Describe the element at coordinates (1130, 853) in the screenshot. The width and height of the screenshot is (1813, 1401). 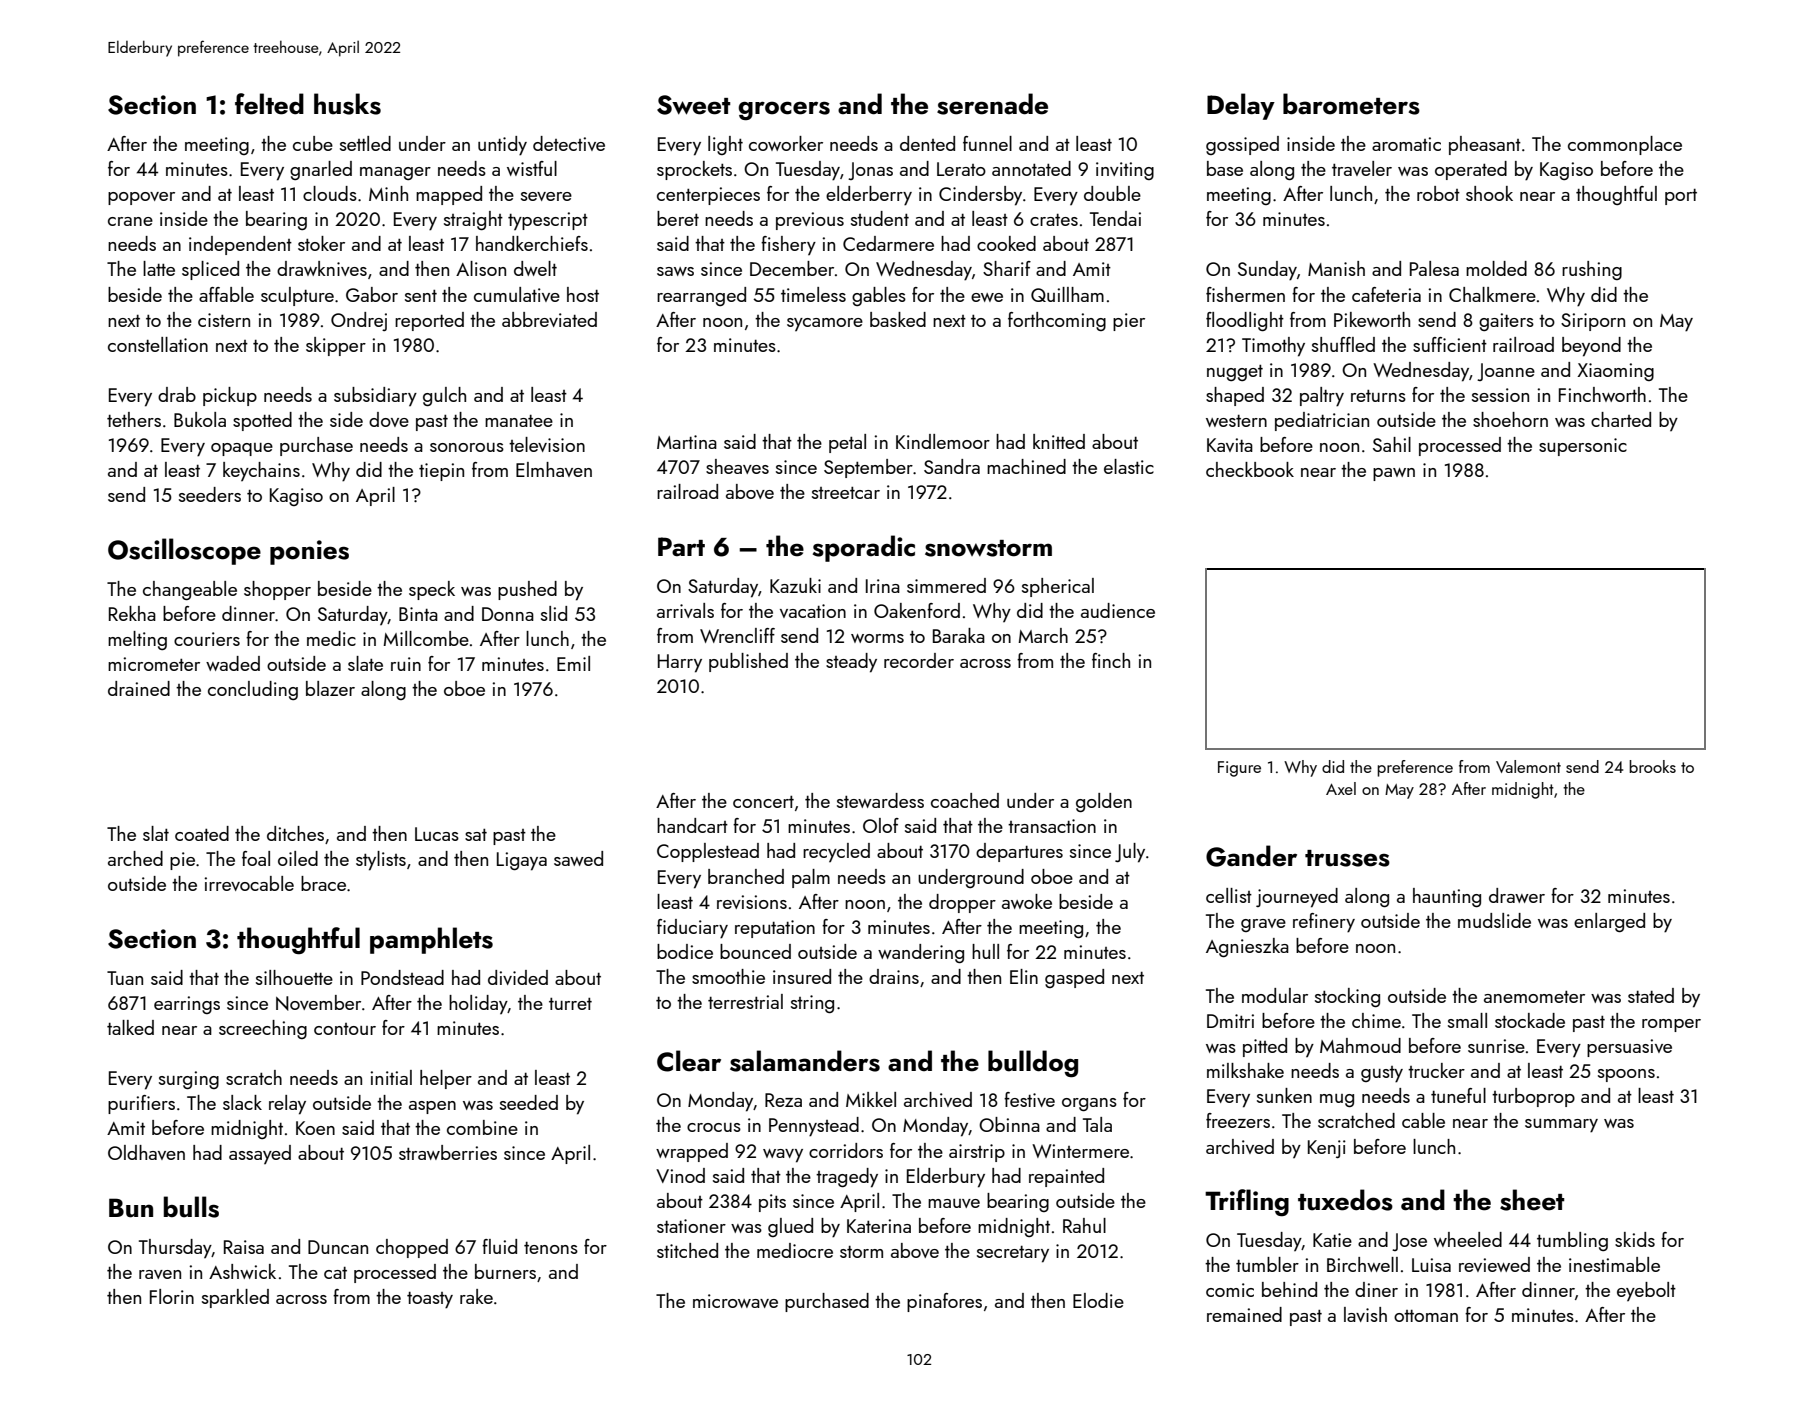
I see `July` at that location.
